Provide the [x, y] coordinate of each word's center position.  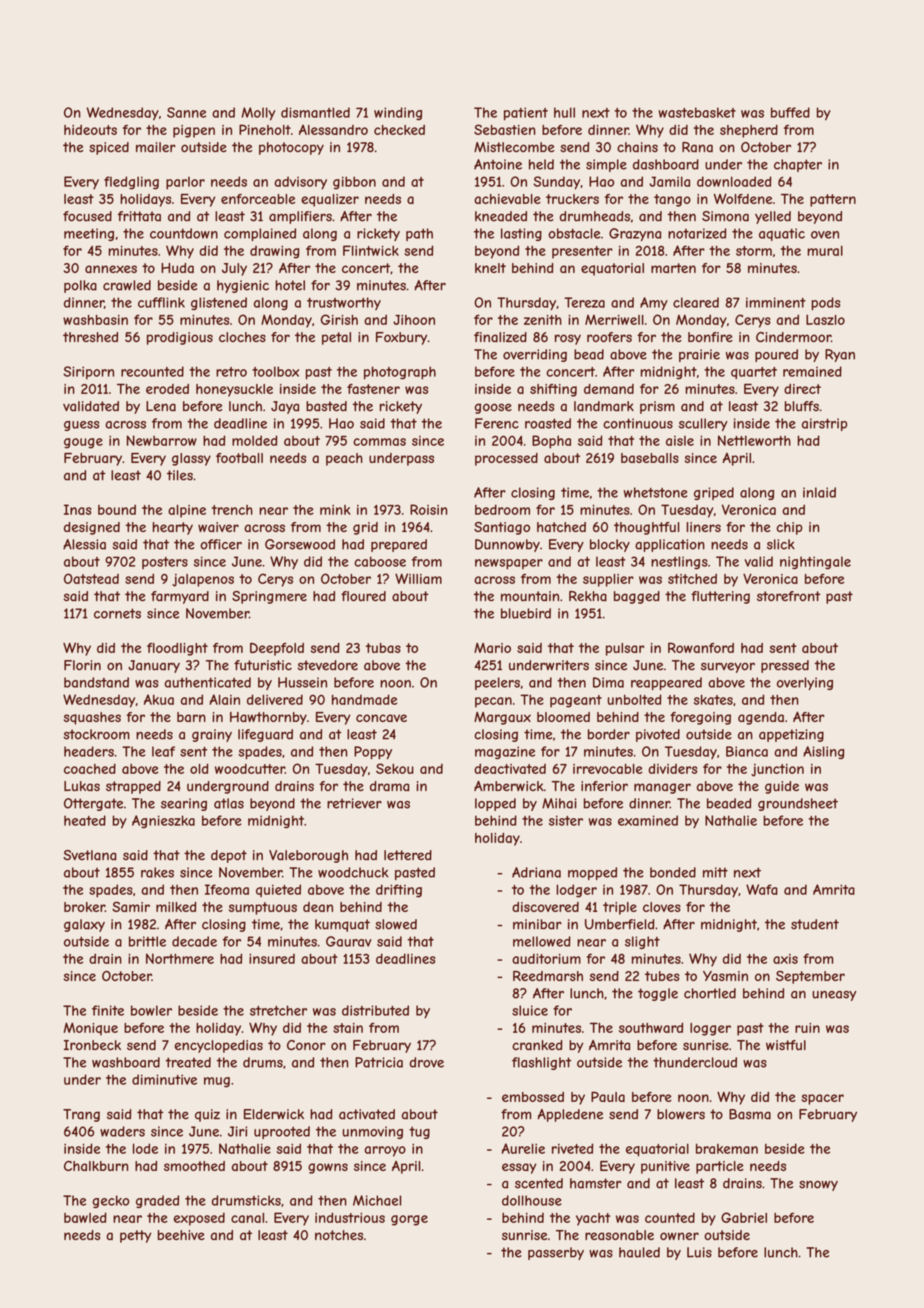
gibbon [354, 183]
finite [108, 1010]
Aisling [823, 752]
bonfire [710, 337]
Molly [258, 114]
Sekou [395, 768]
